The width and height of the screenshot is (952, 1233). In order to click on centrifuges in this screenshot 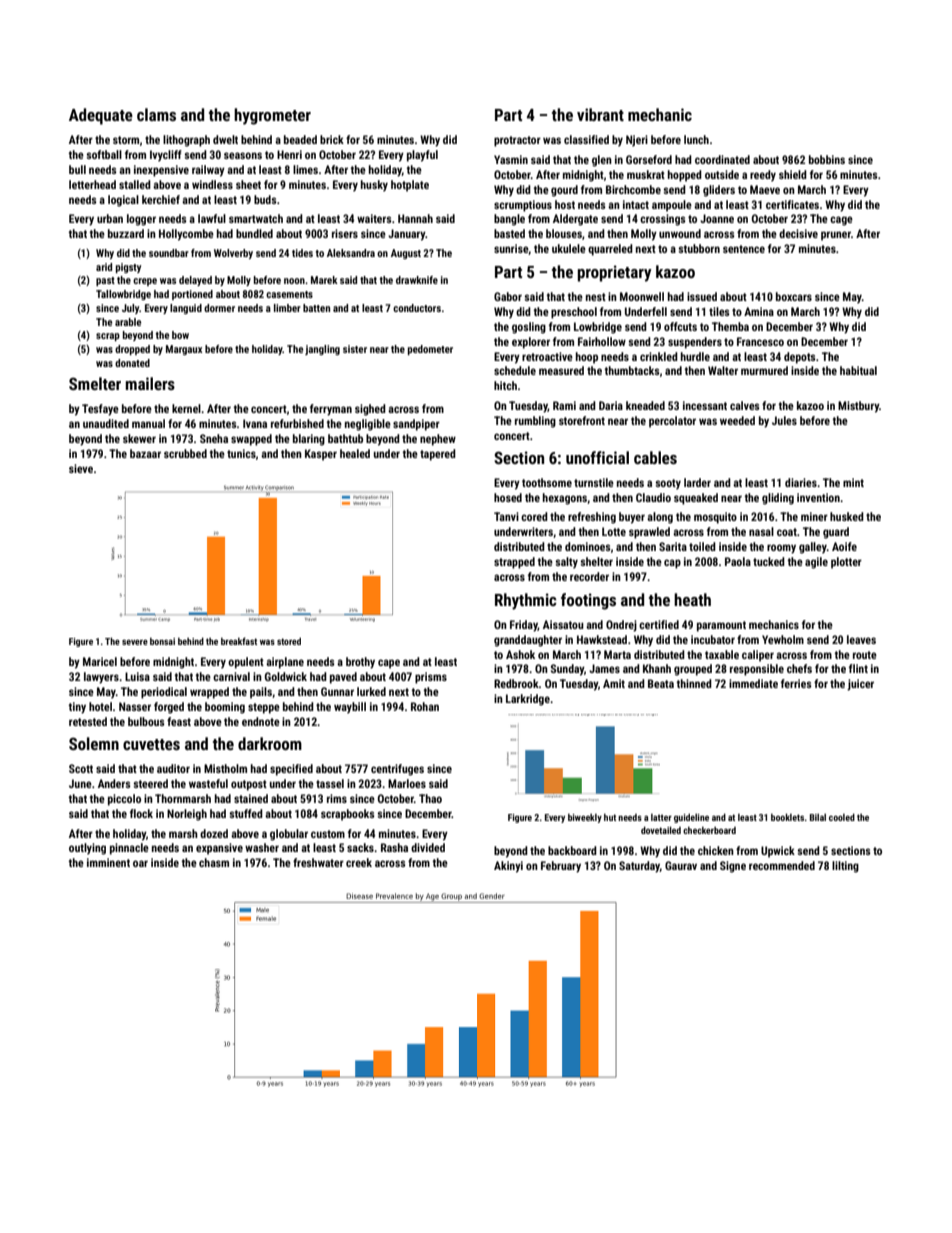, I will do `click(397, 770)`.
